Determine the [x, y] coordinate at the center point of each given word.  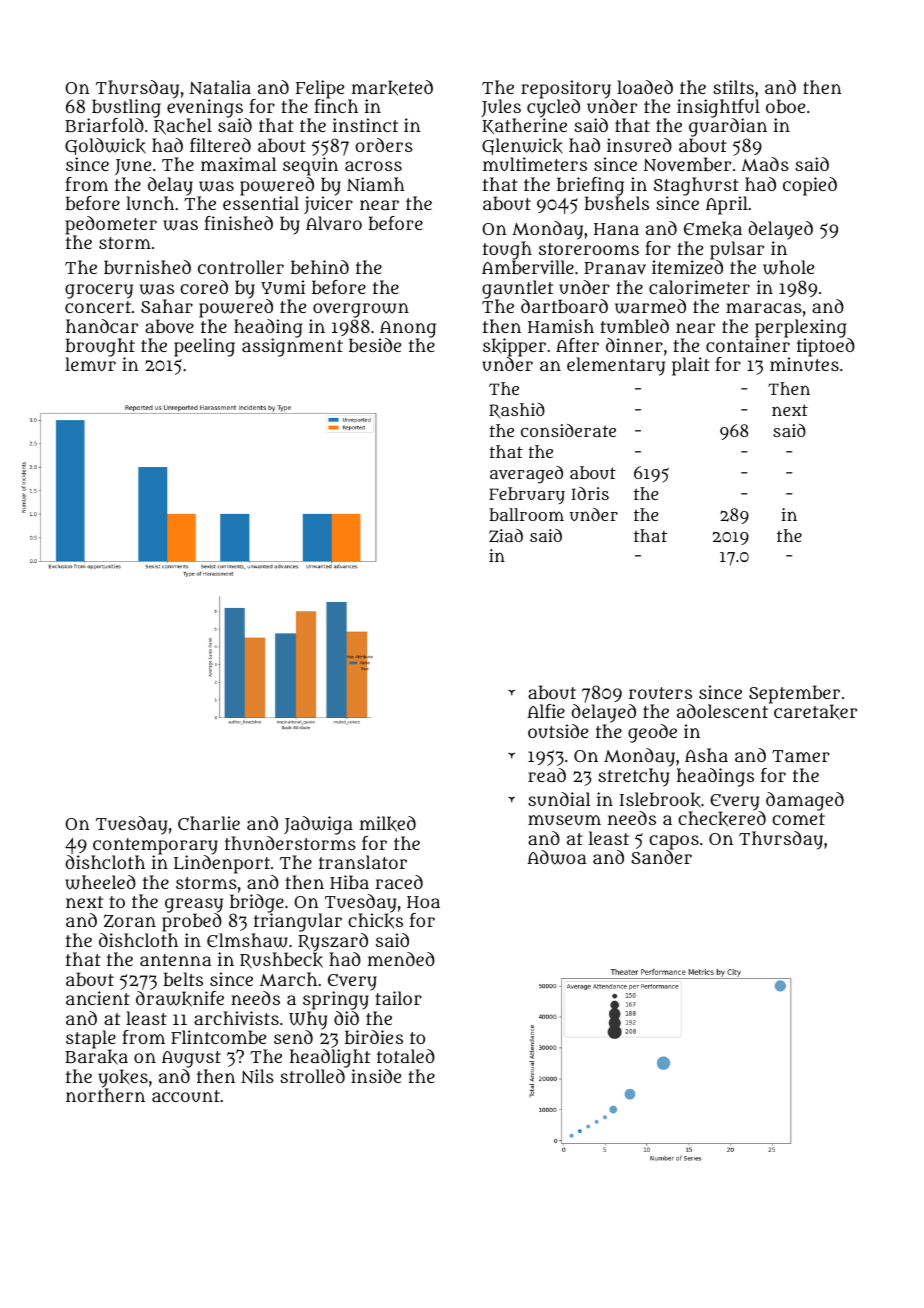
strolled [312, 1076]
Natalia [220, 87]
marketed [392, 88]
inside [376, 1076]
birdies [374, 1037]
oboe [785, 106]
